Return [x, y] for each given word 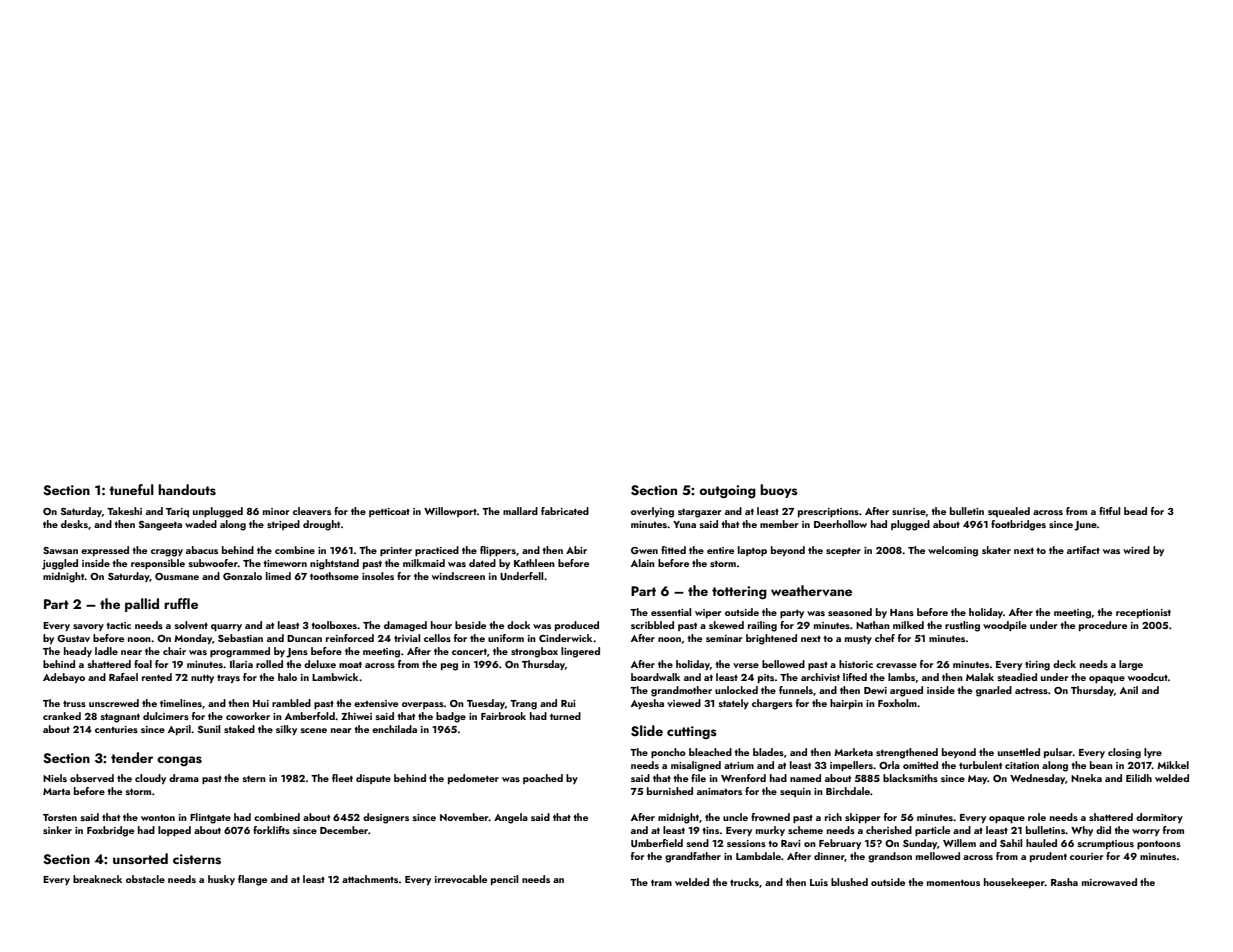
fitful [1109, 511]
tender [132, 757]
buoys [779, 491]
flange [252, 880]
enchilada [394, 729]
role [1037, 817]
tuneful [131, 489]
